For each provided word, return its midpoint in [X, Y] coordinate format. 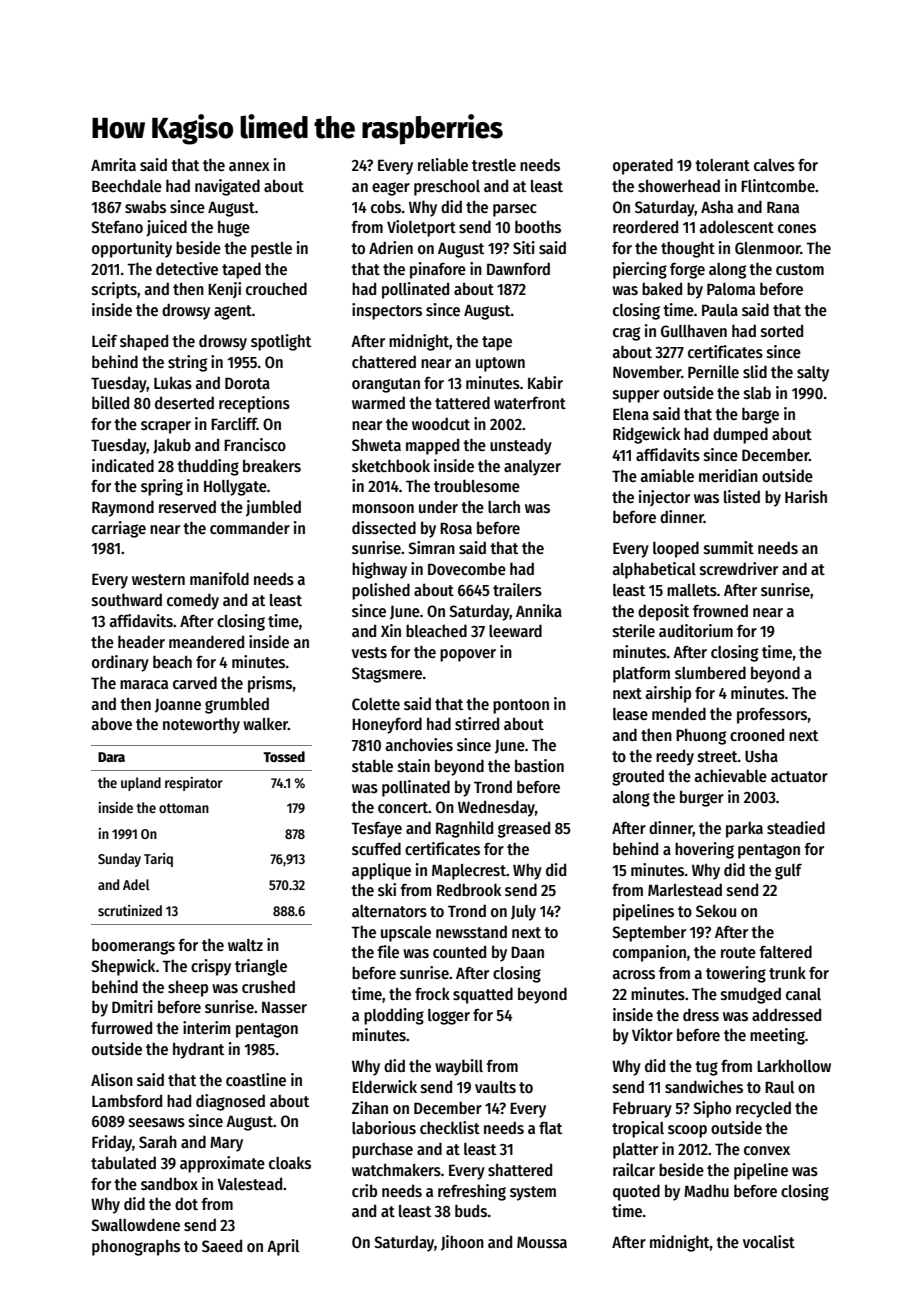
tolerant [722, 165]
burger [702, 798]
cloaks [290, 1162]
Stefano [117, 226]
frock [432, 993]
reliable [443, 164]
